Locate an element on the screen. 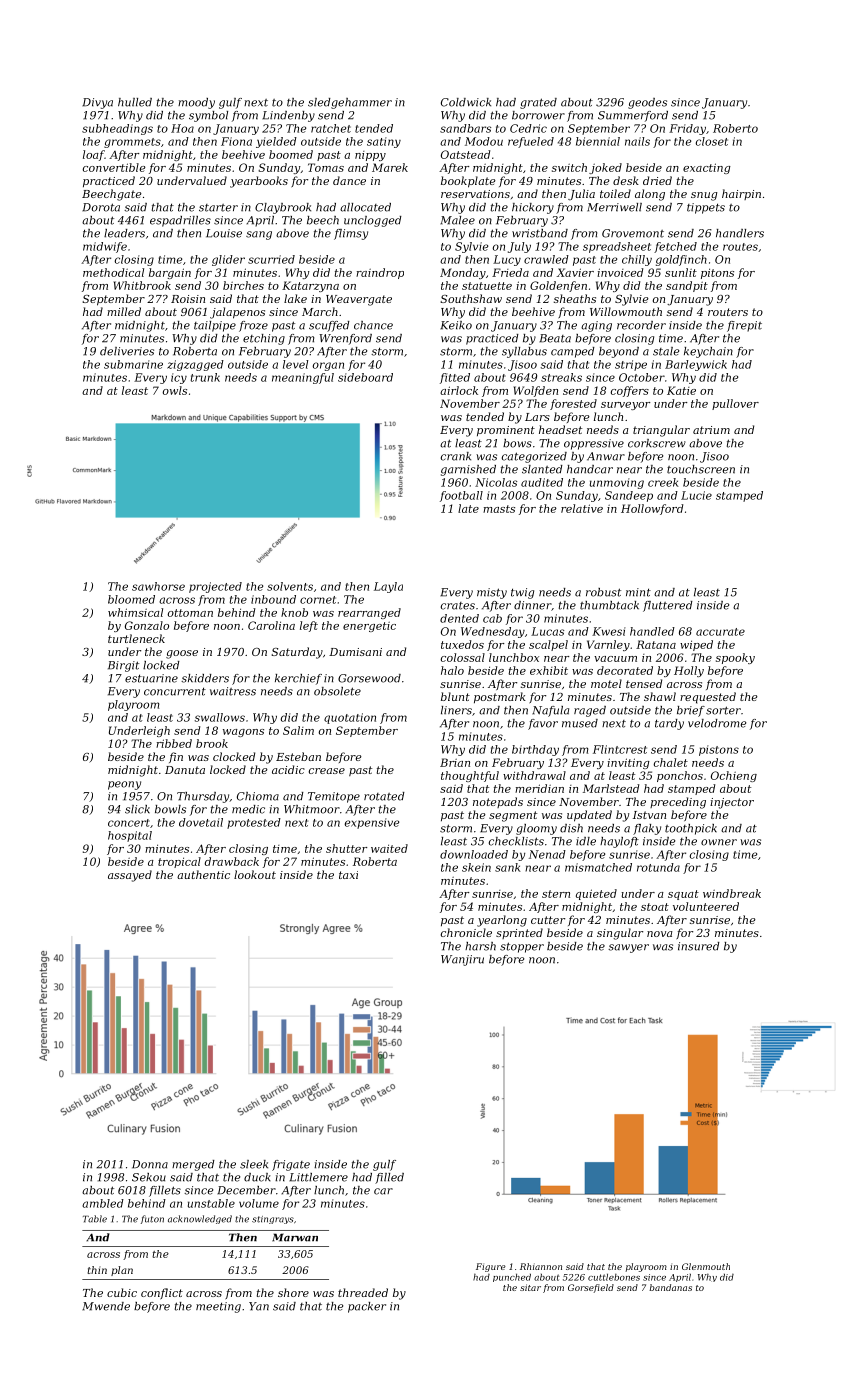 The width and height of the screenshot is (849, 1400). grated is located at coordinates (538, 103).
